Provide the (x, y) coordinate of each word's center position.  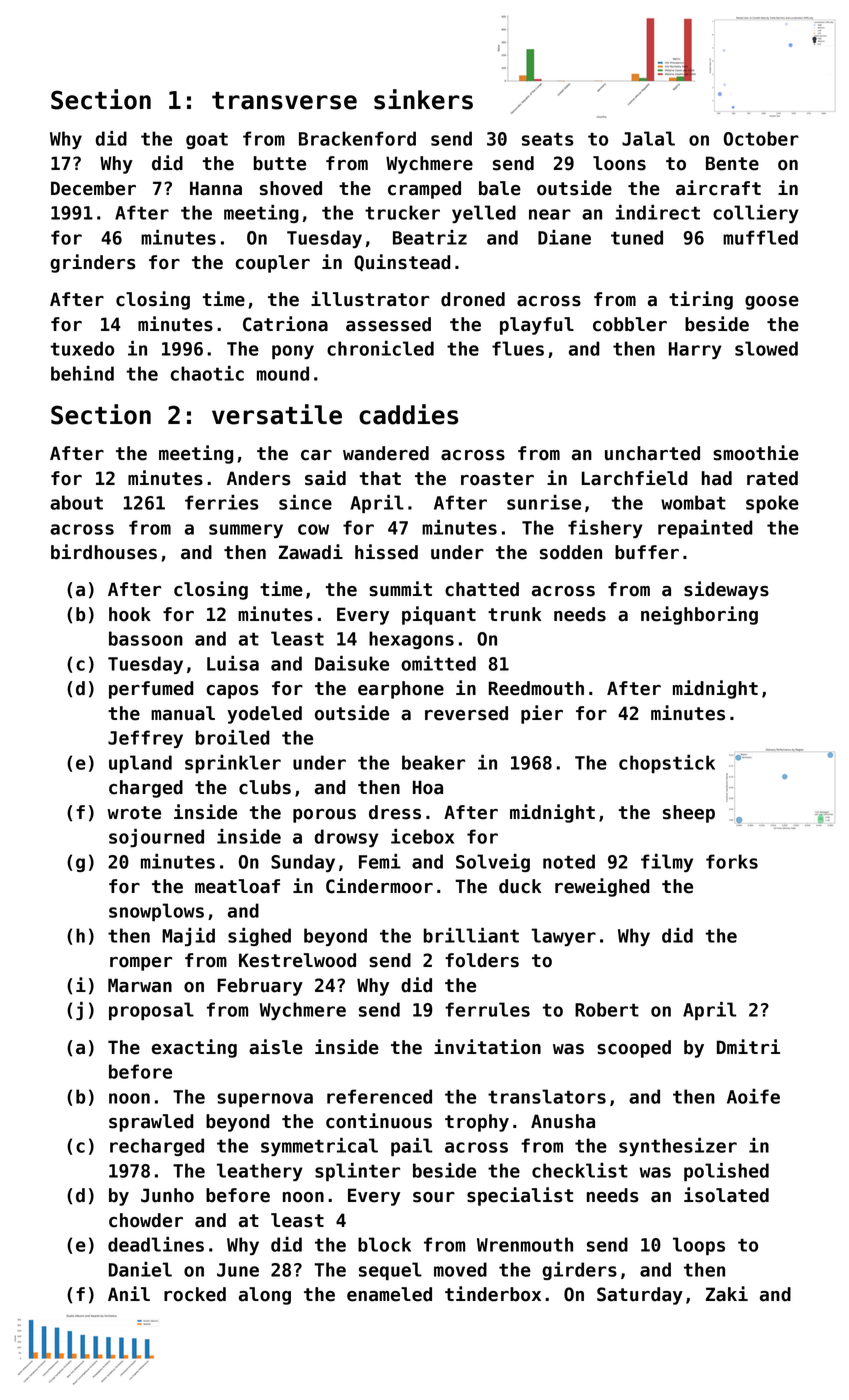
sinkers (423, 99)
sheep (689, 814)
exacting (194, 1048)
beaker (433, 762)
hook (130, 614)
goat (207, 140)
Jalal (648, 138)
